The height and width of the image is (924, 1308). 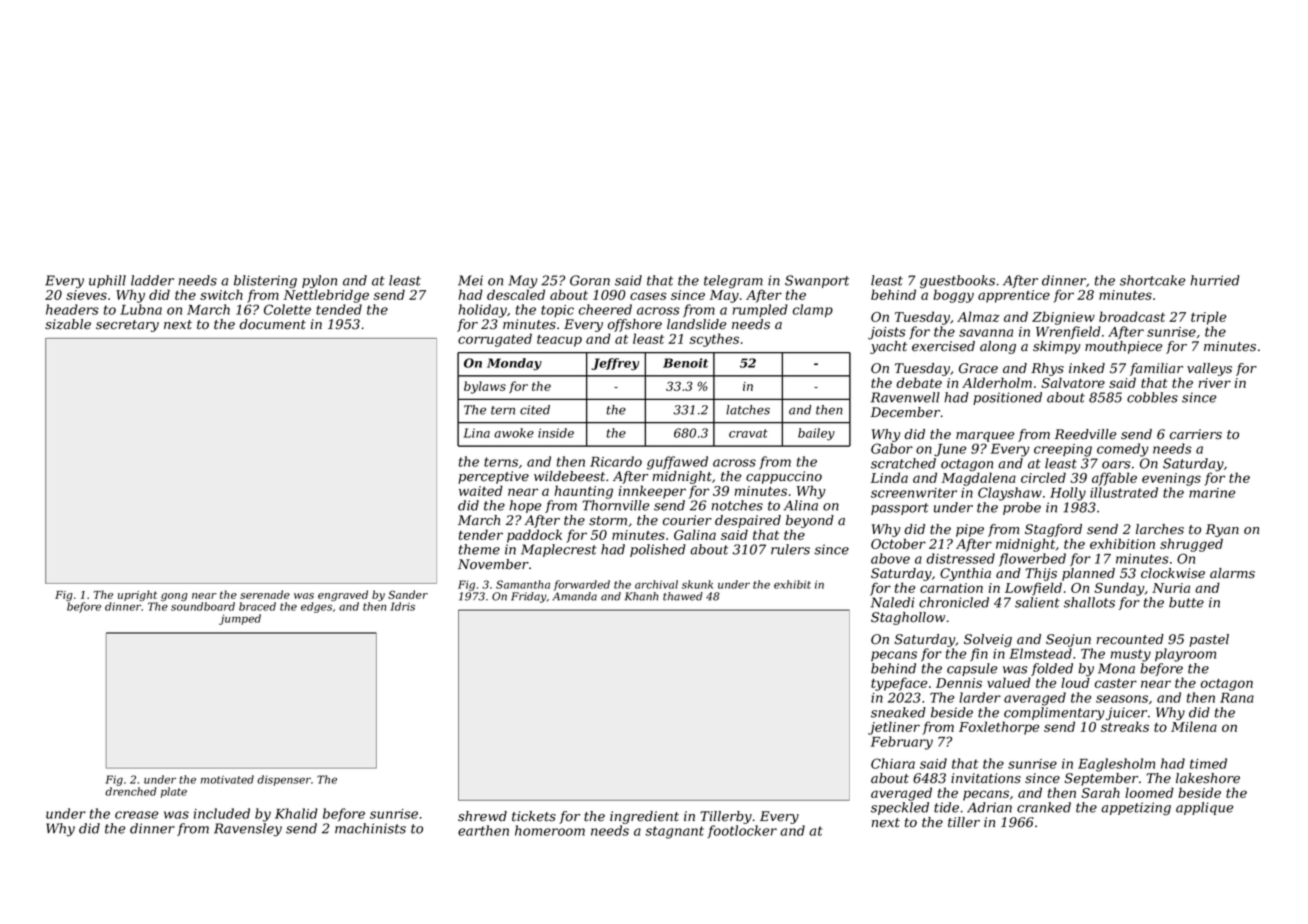 I want to click on topic, so click(x=557, y=311).
